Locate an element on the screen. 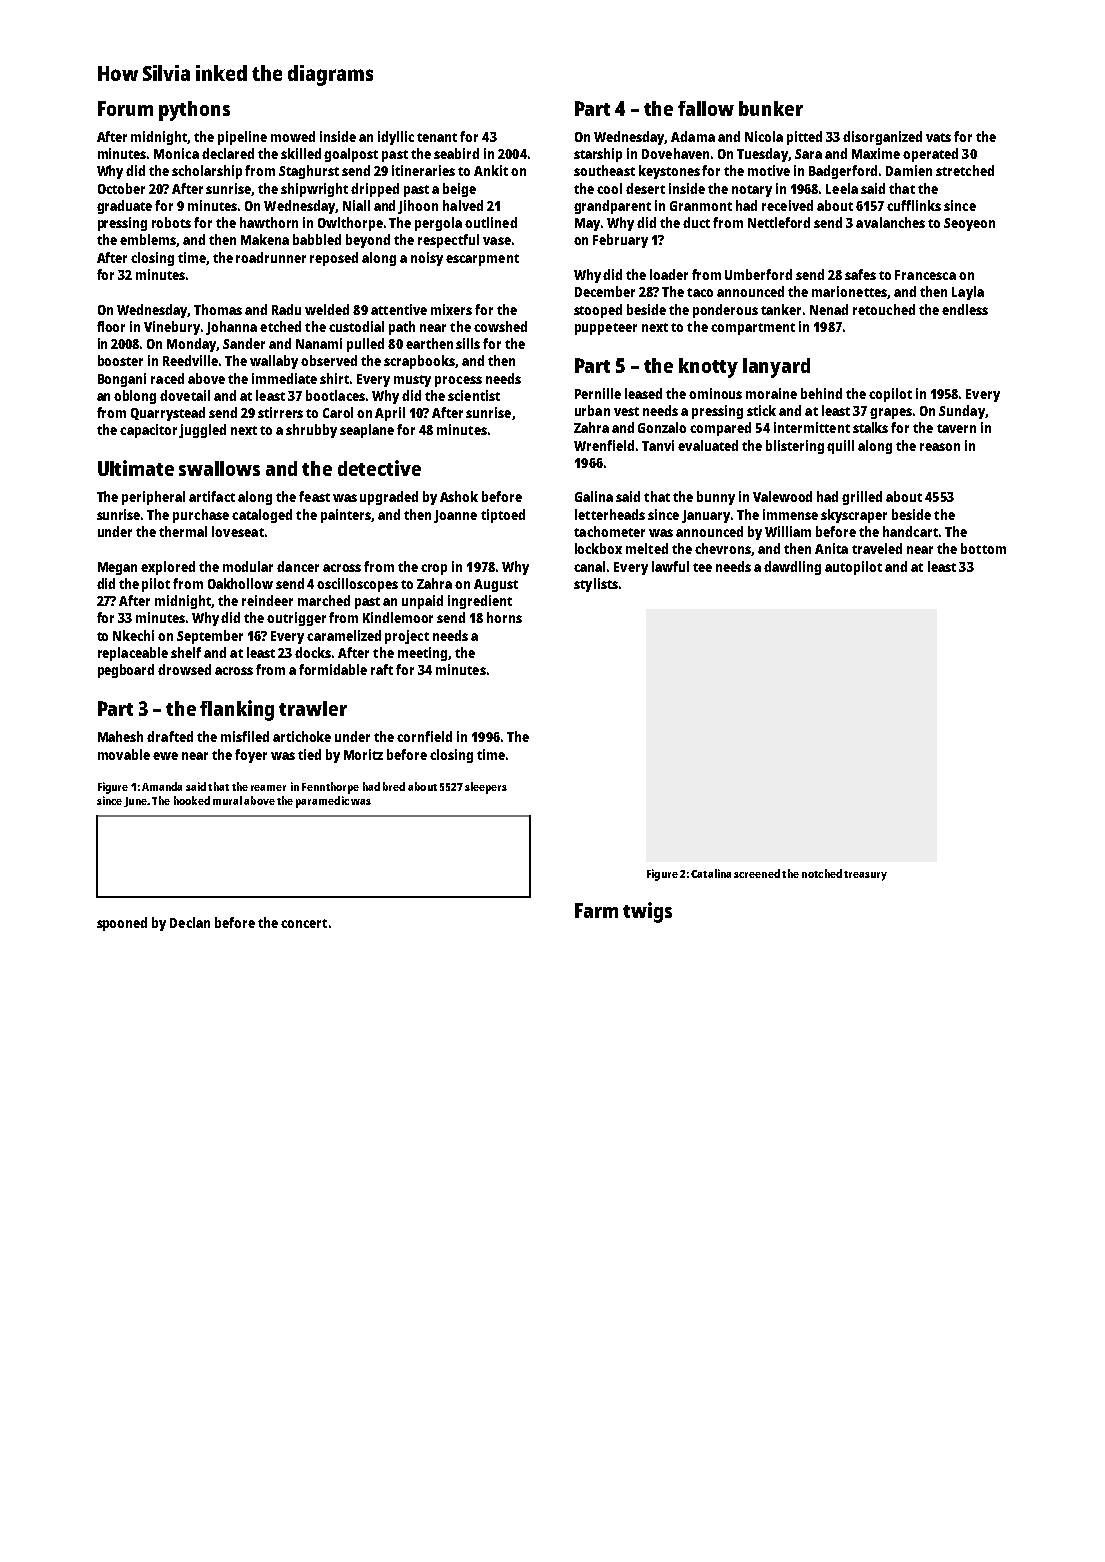 This screenshot has height=1562, width=1105. bunker is located at coordinates (771, 108).
